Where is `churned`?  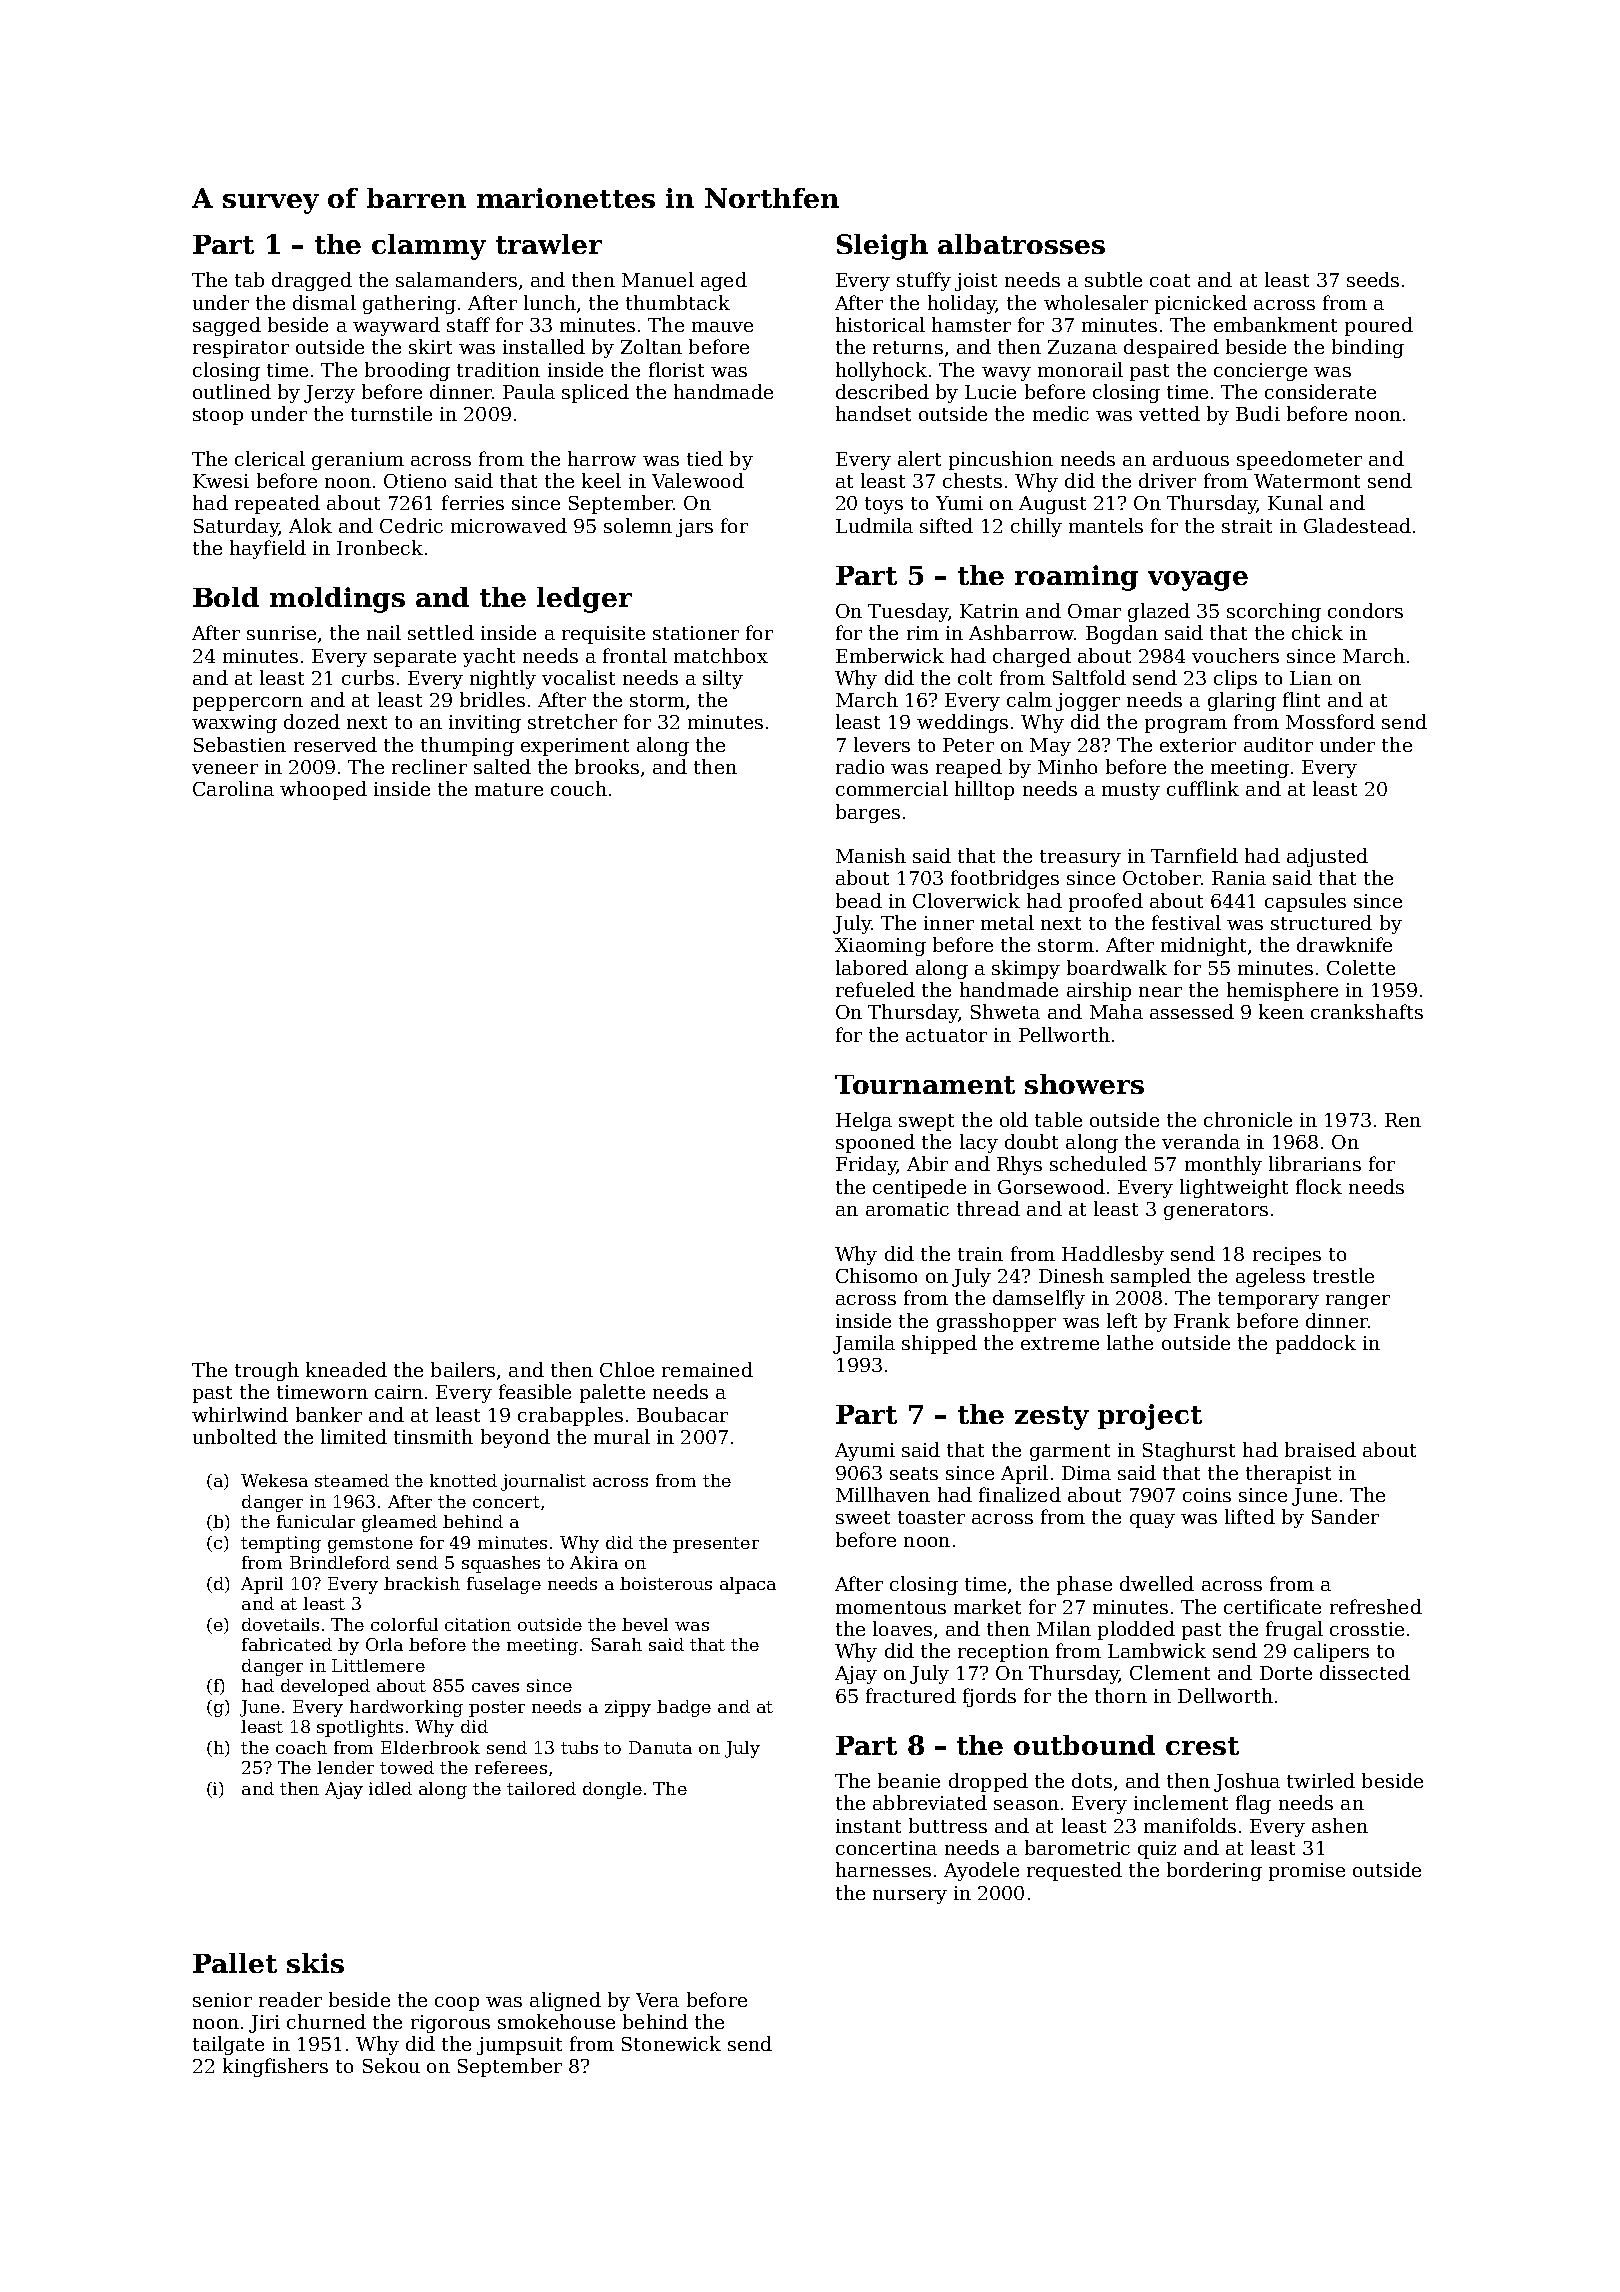
churned is located at coordinates (326, 2021).
